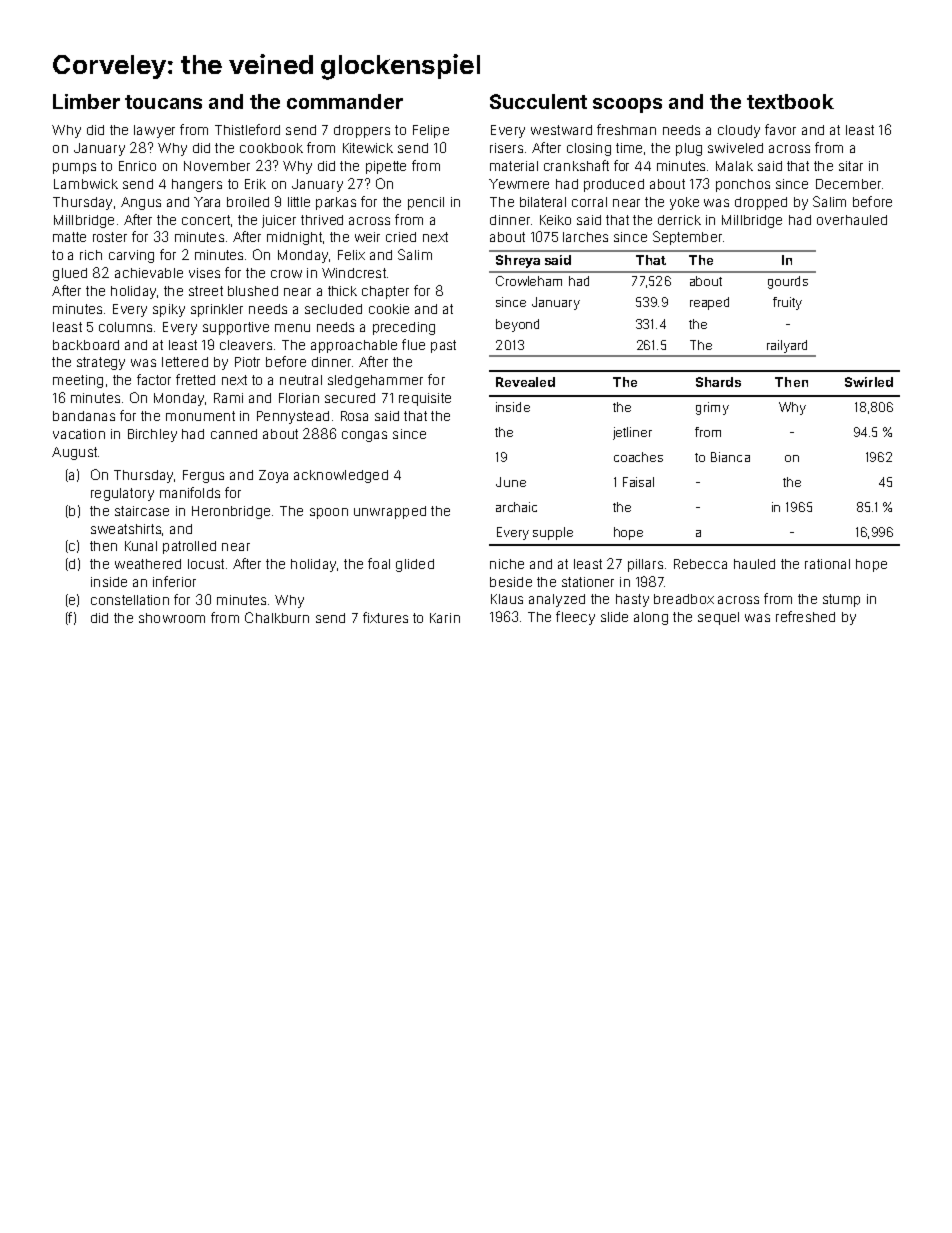 The image size is (952, 1233). I want to click on derrick, so click(679, 220).
